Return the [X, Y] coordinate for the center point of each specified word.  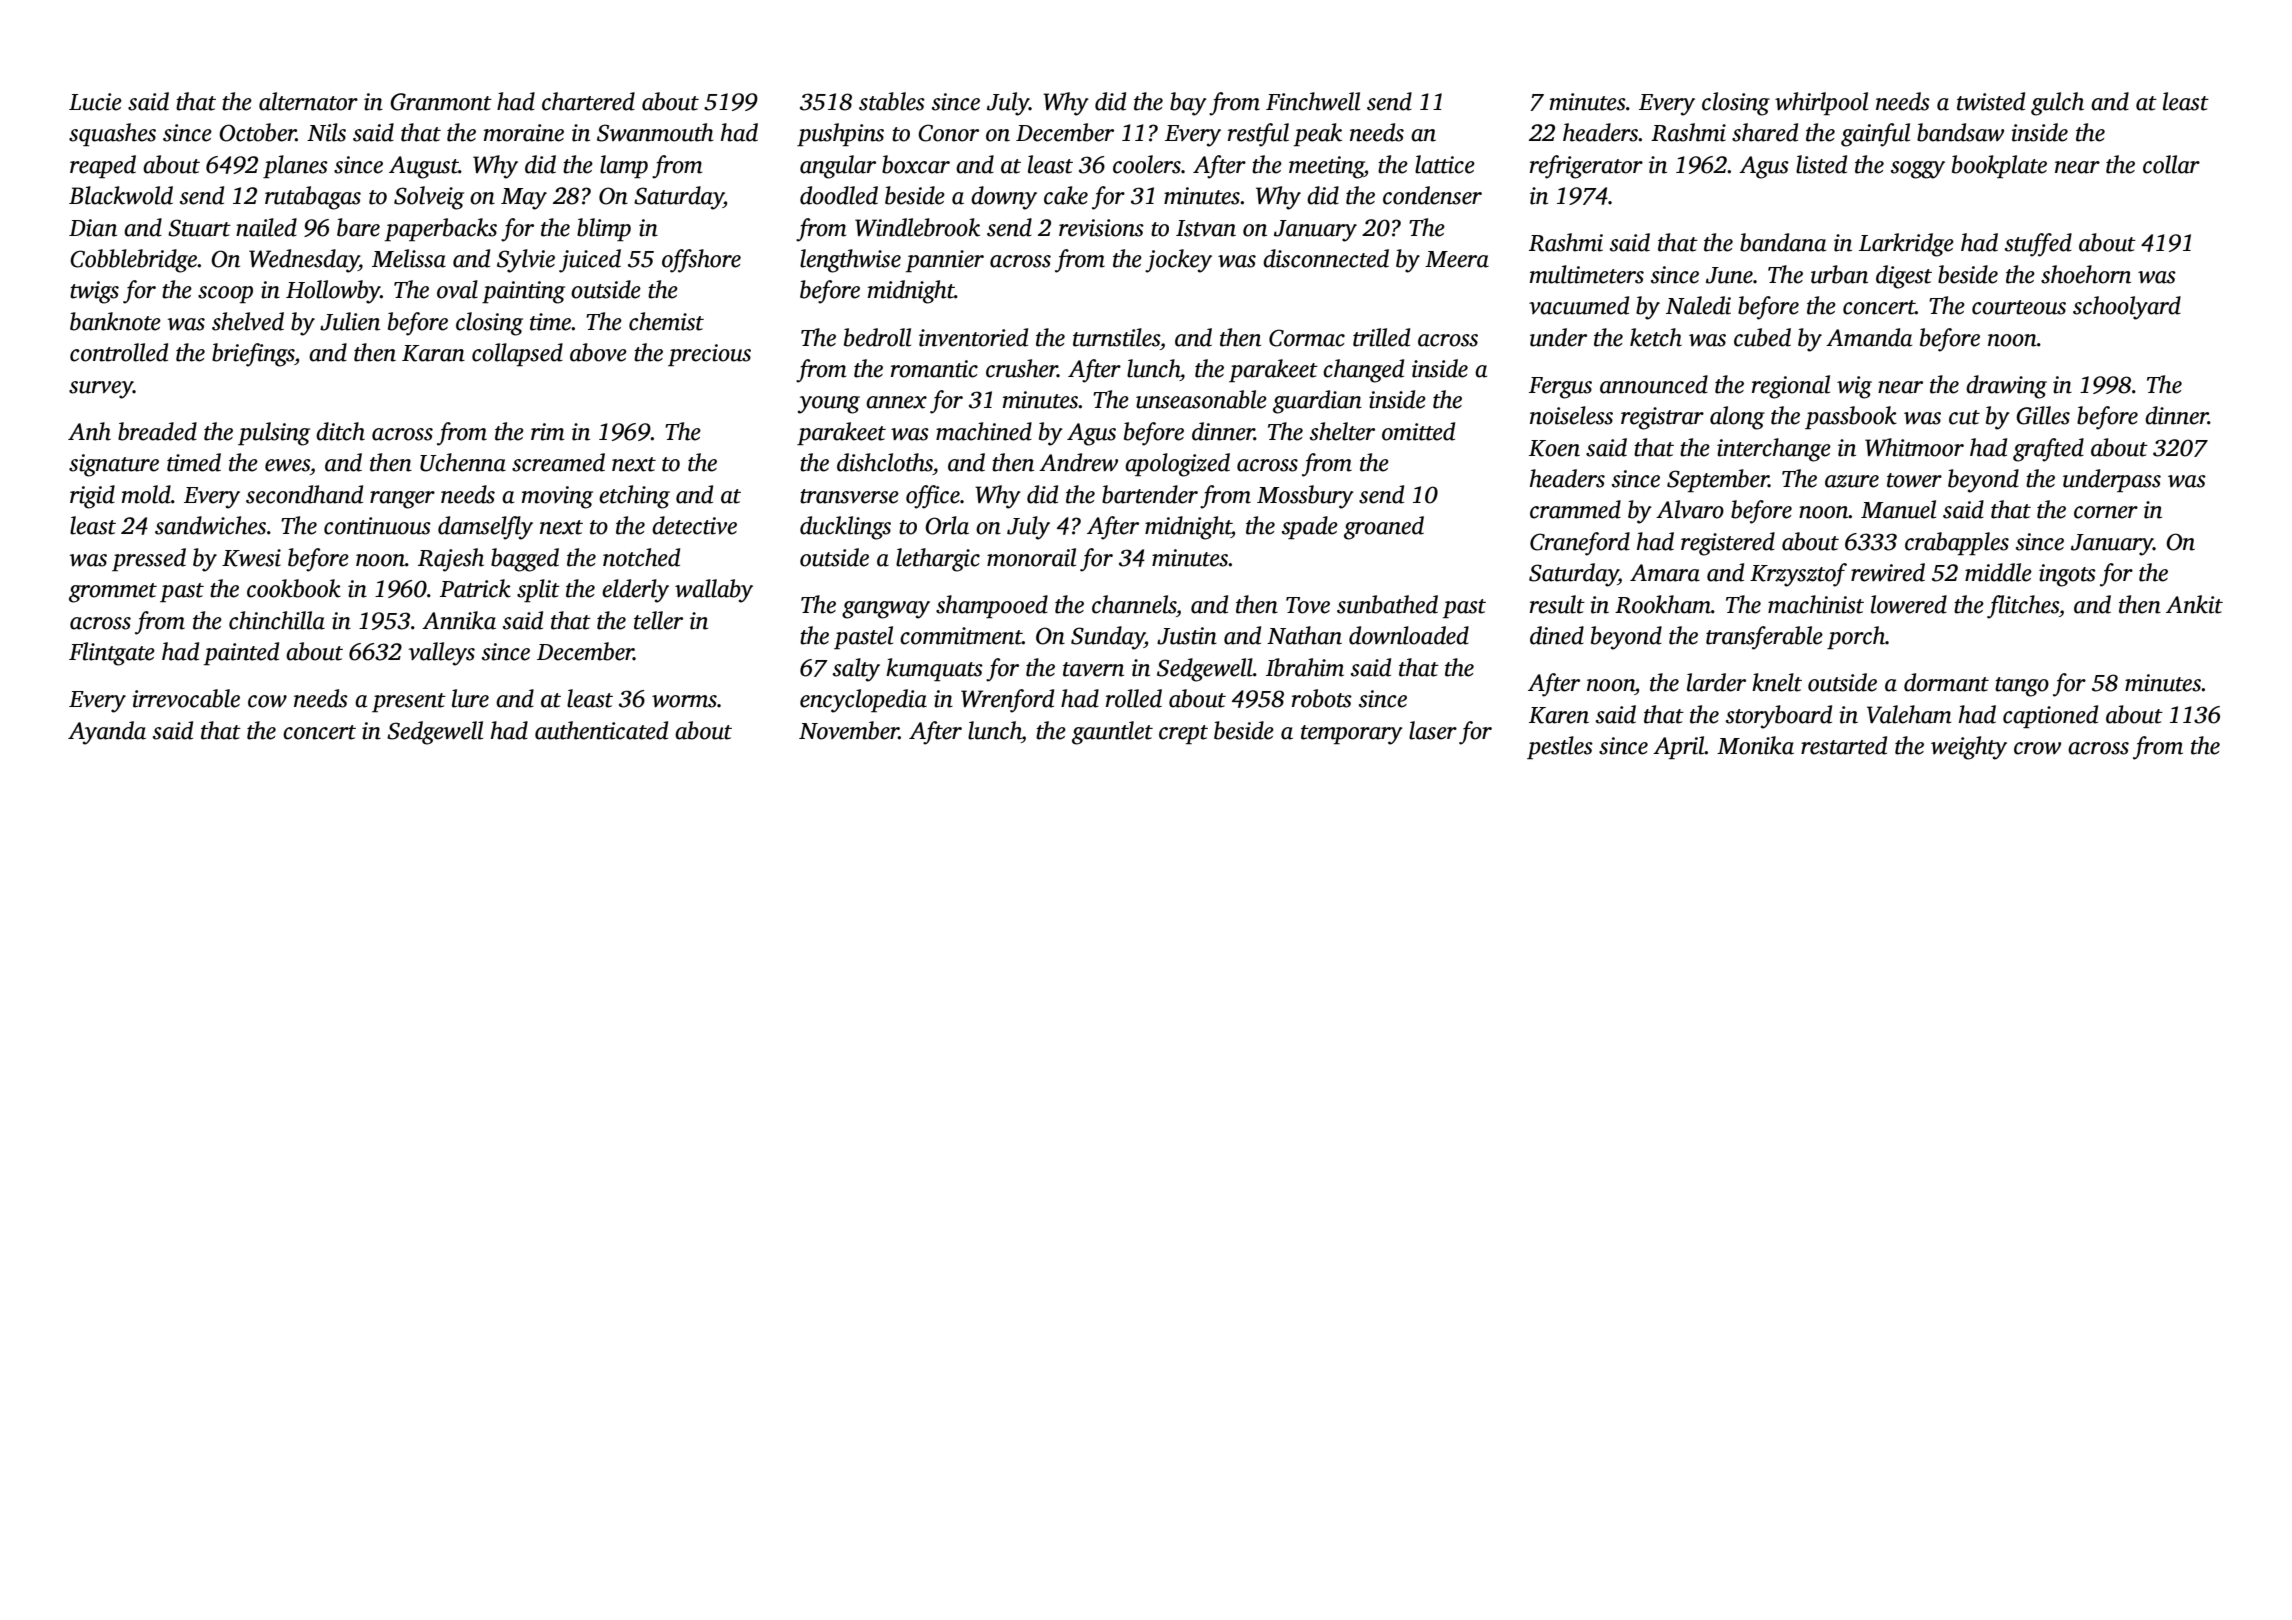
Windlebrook [917, 227]
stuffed [2038, 245]
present [409, 702]
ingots [2067, 575]
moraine [524, 133]
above [598, 352]
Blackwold [121, 195]
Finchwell [1313, 101]
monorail [1031, 557]
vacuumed [1579, 305]
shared [1765, 132]
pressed [149, 559]
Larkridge [1906, 245]
